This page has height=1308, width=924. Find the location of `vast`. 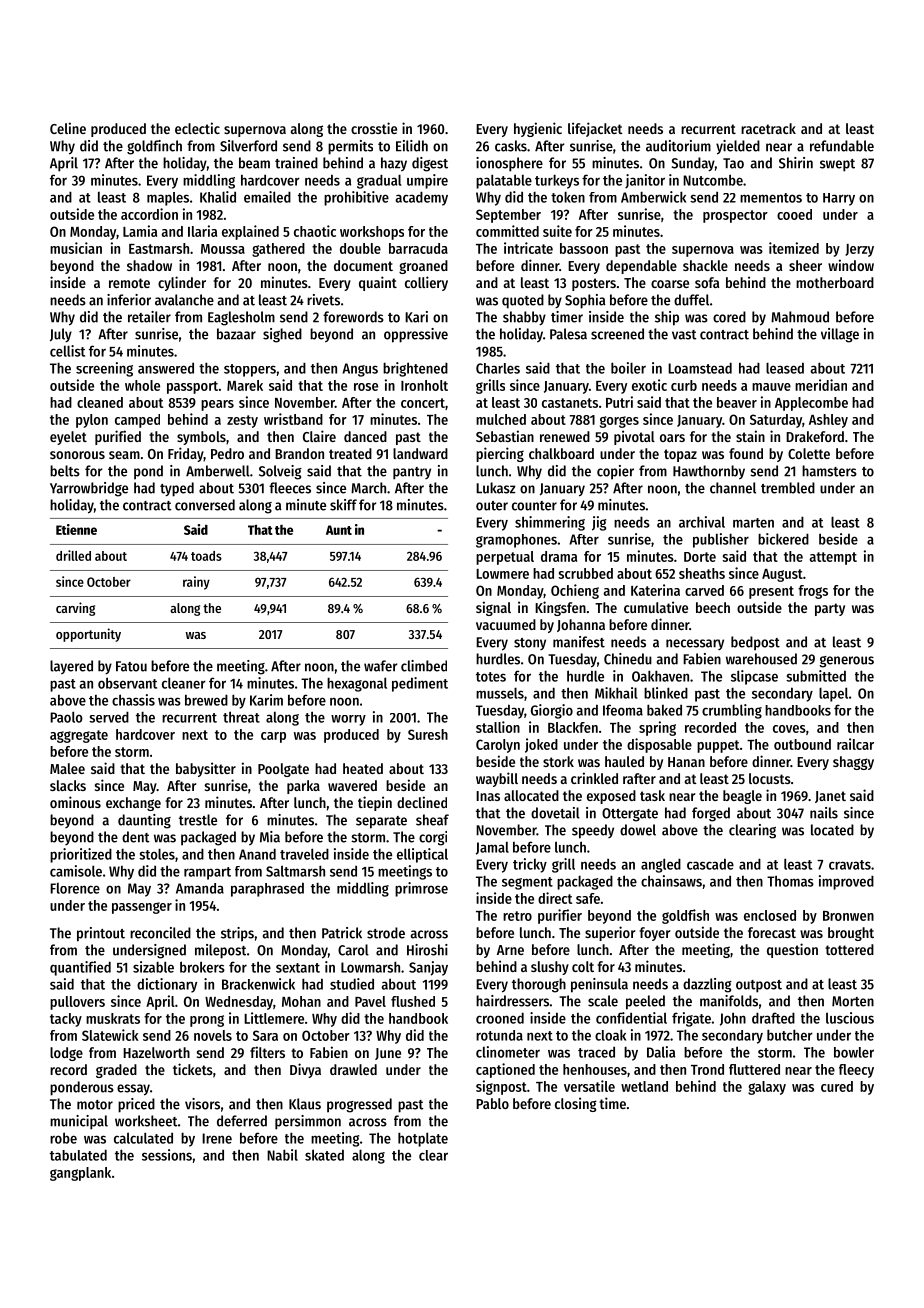

vast is located at coordinates (684, 335).
